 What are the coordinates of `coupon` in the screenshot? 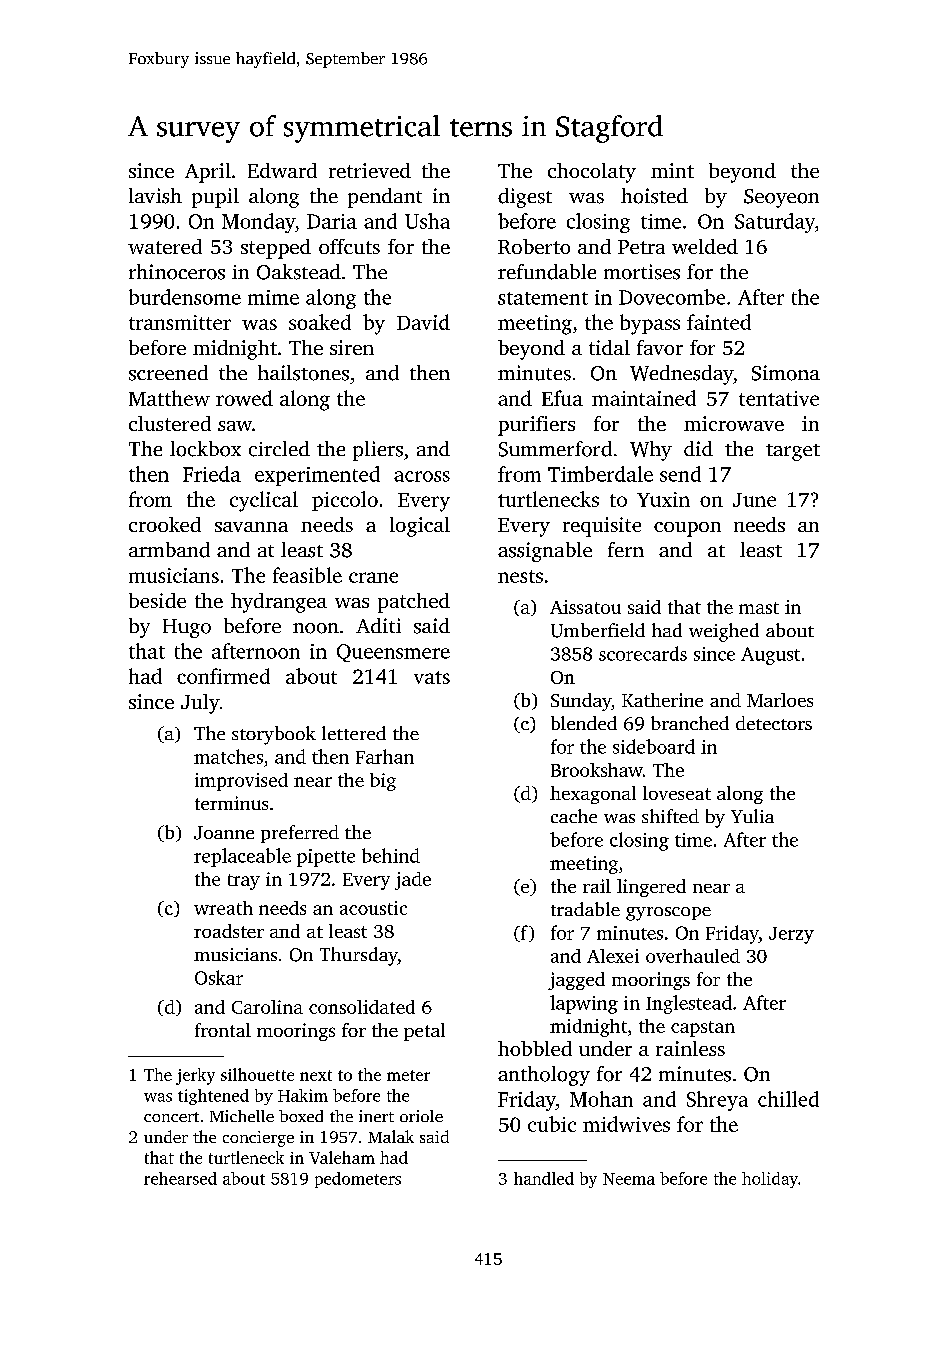 It's located at (687, 529).
